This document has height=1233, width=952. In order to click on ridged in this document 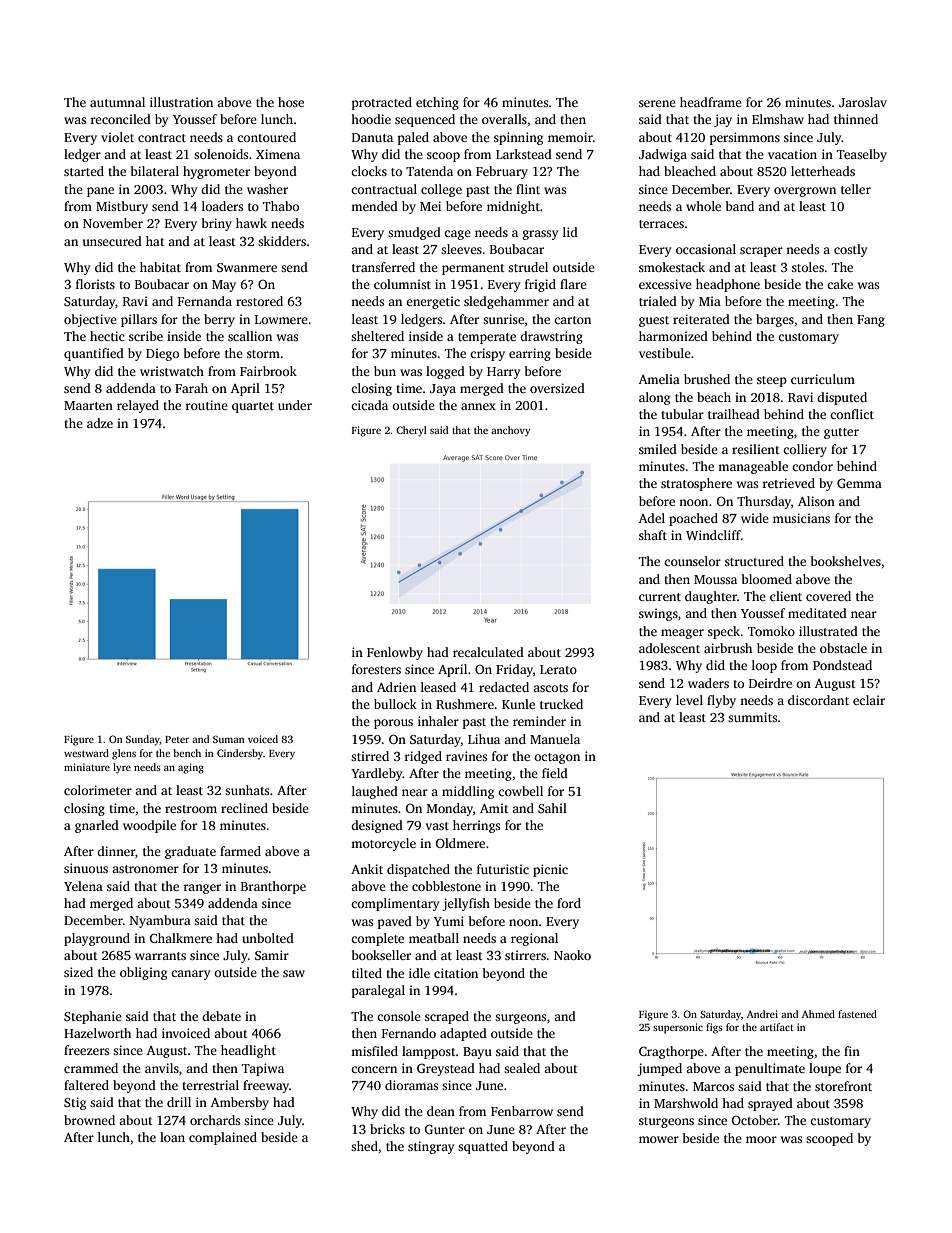, I will do `click(423, 757)`.
